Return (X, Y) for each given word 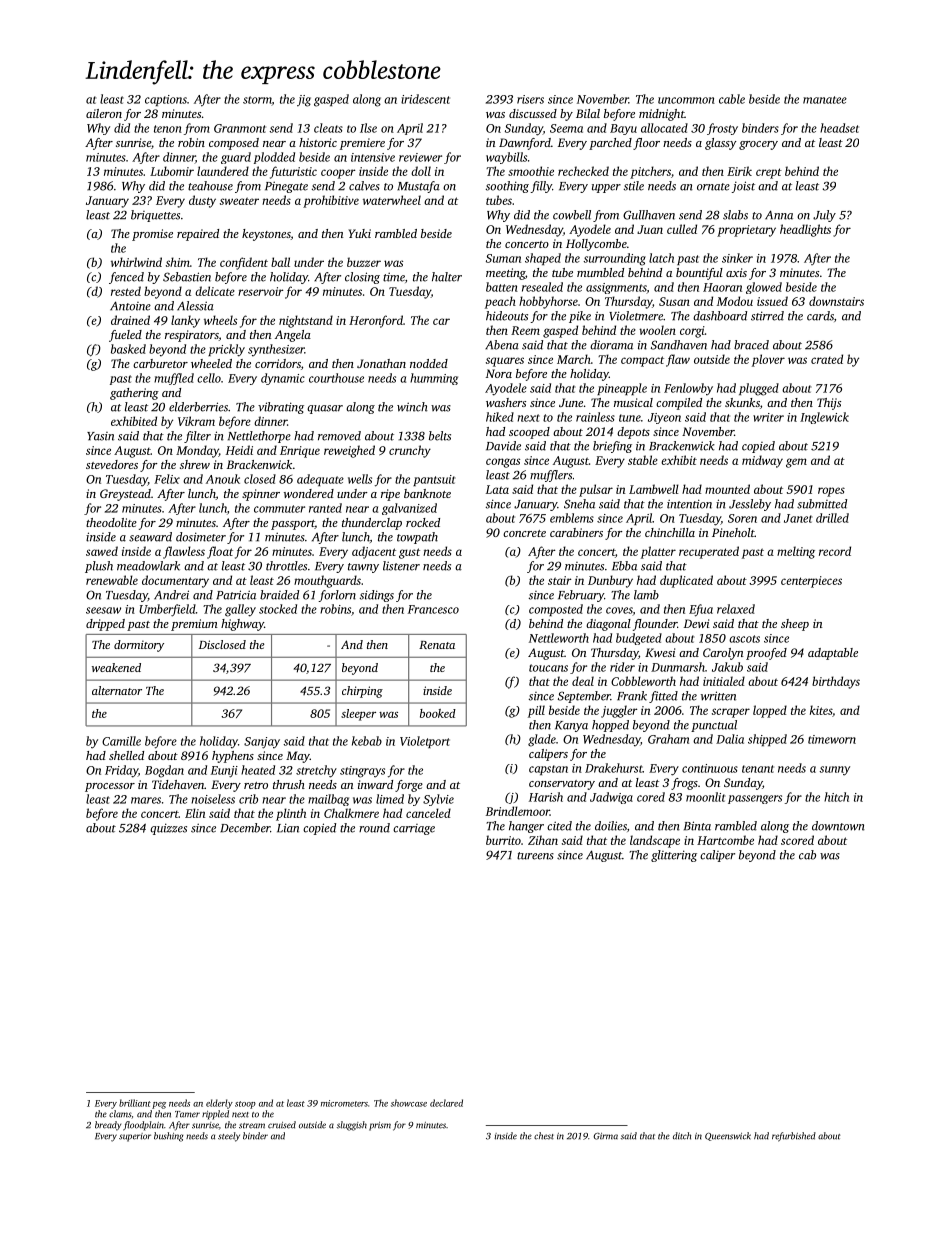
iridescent (425, 99)
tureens (535, 856)
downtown (838, 826)
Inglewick (824, 418)
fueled (125, 336)
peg (159, 1105)
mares (146, 800)
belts (440, 436)
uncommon (686, 100)
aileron (104, 113)
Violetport (425, 742)
